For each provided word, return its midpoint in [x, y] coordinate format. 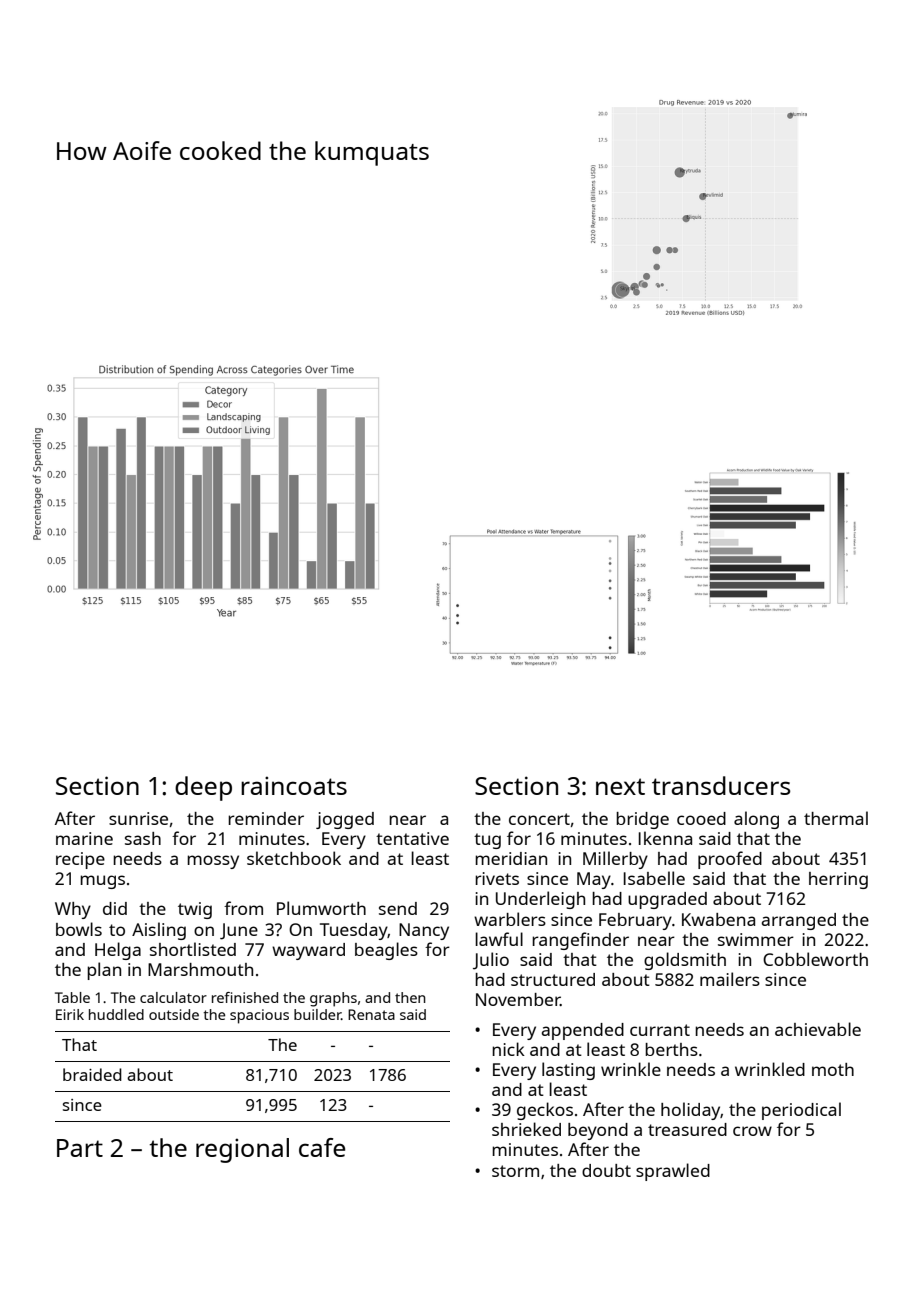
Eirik [70, 1014]
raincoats [294, 785]
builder [317, 1014]
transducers [721, 785]
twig [195, 910]
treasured [687, 1129]
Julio [491, 961]
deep [203, 788]
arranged [799, 921]
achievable [818, 1029]
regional [242, 1150]
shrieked [526, 1129]
